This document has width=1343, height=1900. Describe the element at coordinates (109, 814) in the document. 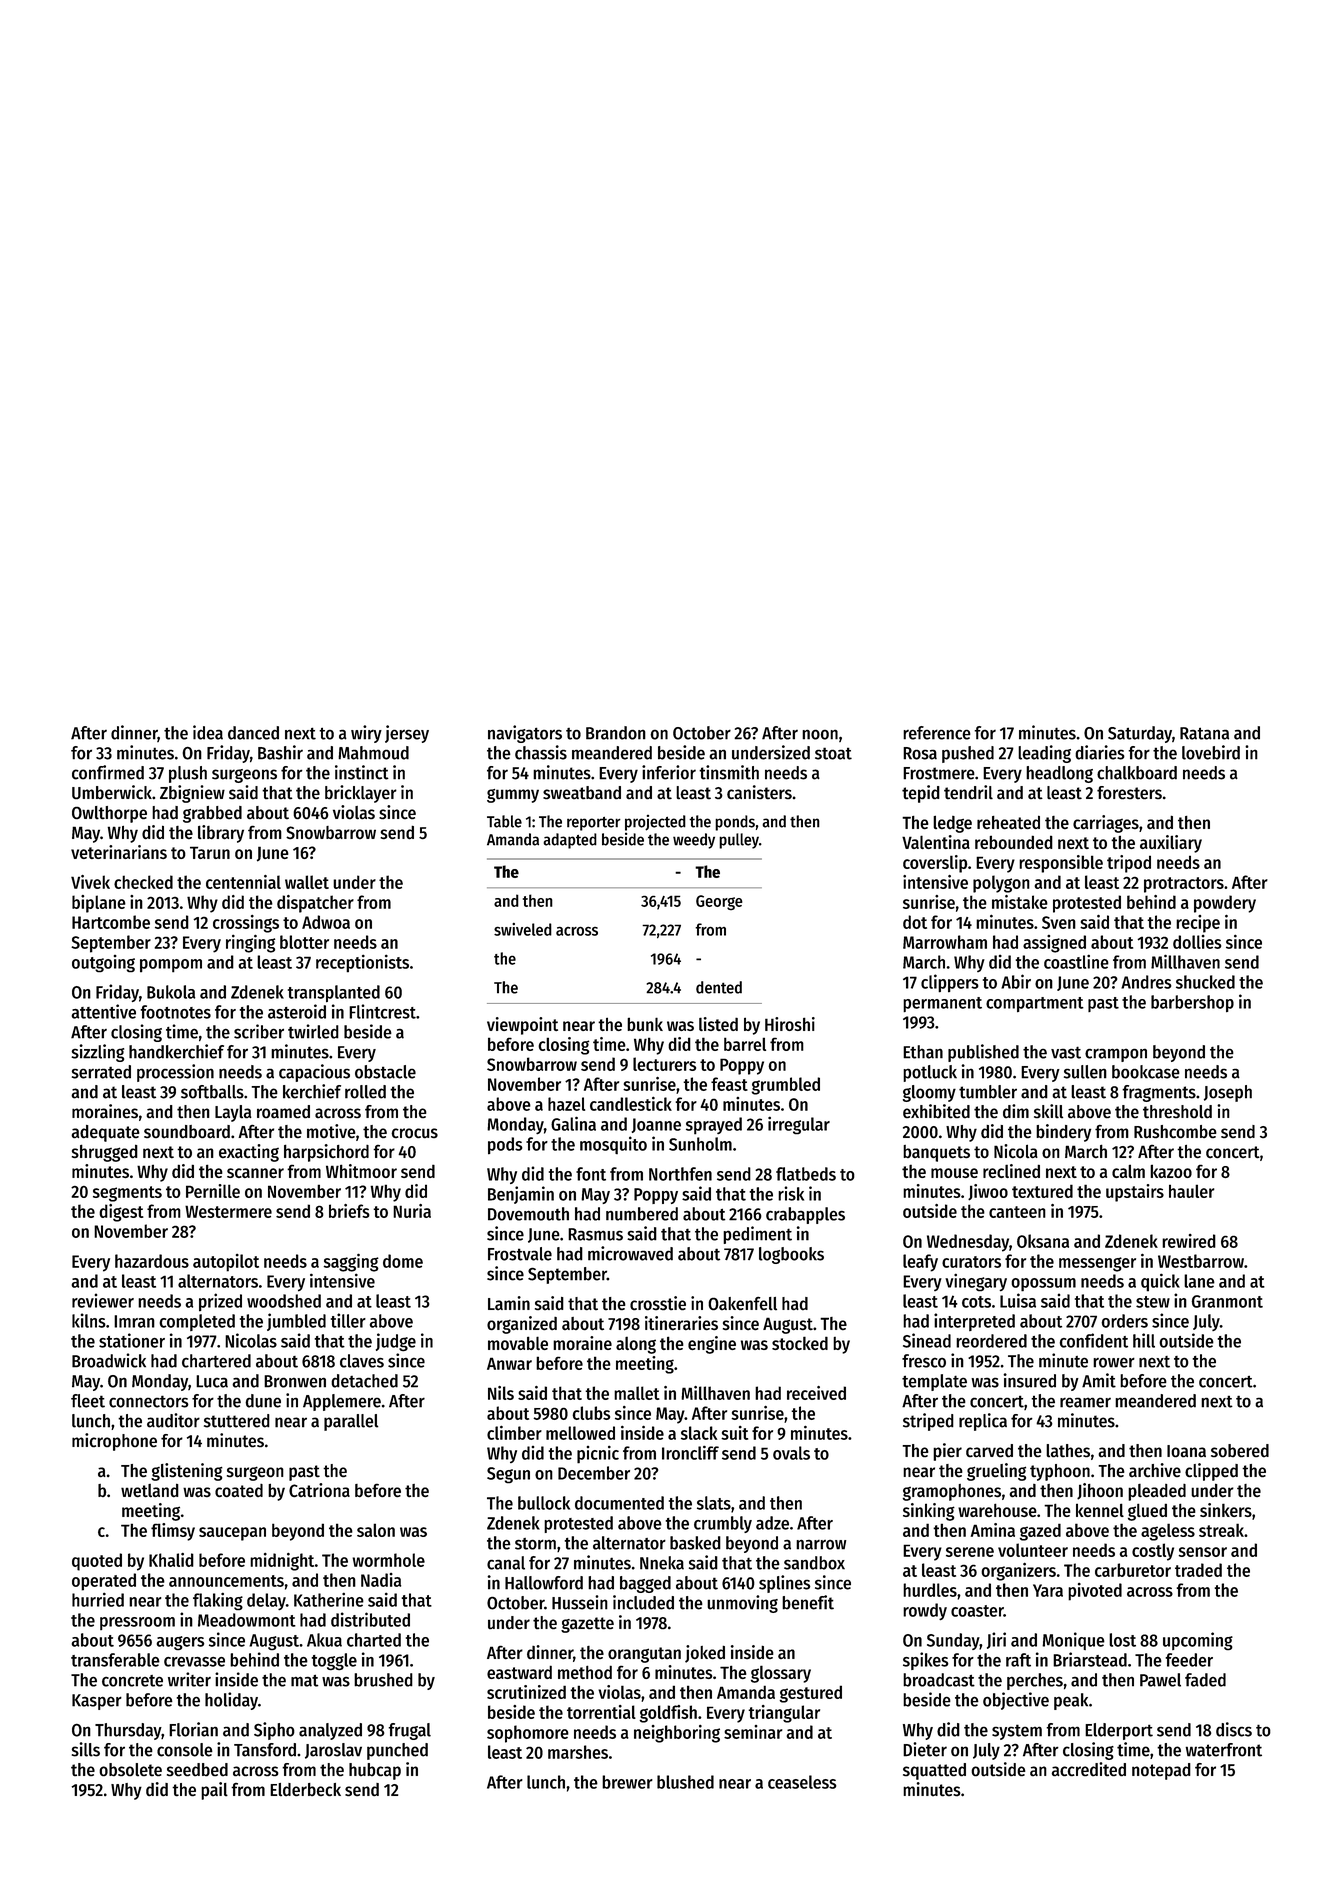

I see `Owlthorpe` at that location.
